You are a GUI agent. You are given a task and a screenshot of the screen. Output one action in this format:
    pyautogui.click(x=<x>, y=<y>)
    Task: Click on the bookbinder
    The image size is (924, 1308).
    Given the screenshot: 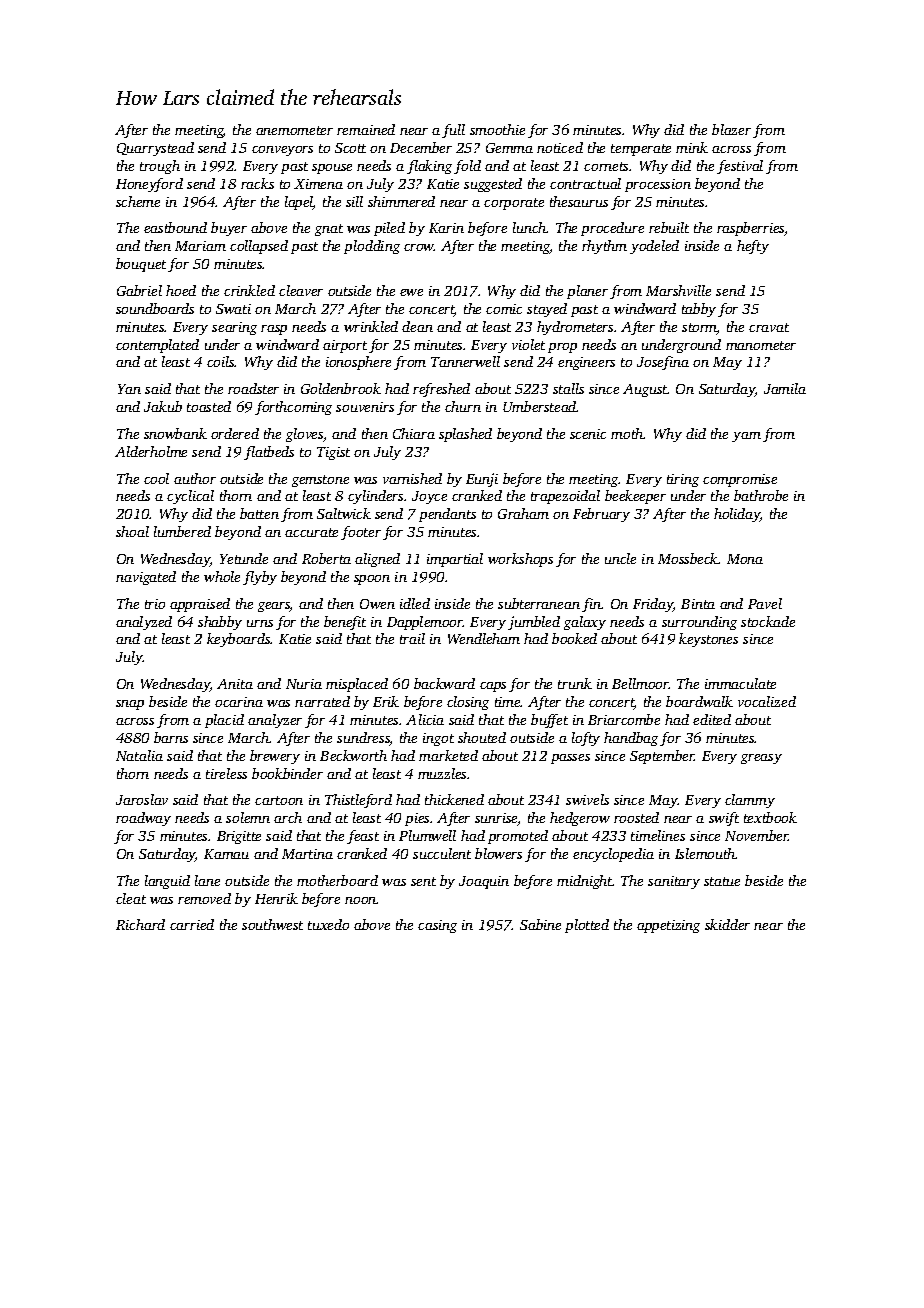 What is the action you would take?
    pyautogui.click(x=287, y=773)
